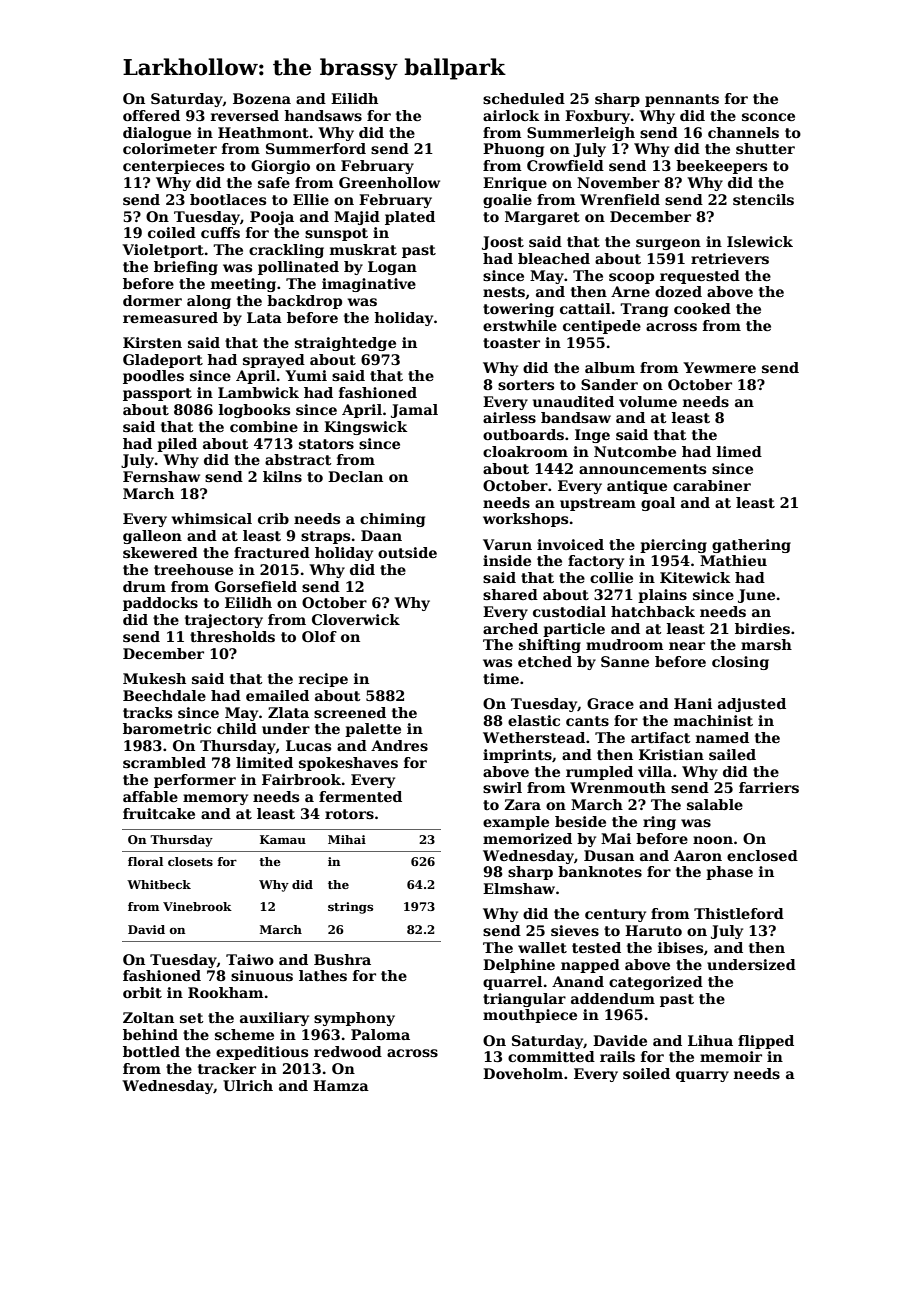  Describe the element at coordinates (342, 959) in the screenshot. I see `Bushra` at that location.
